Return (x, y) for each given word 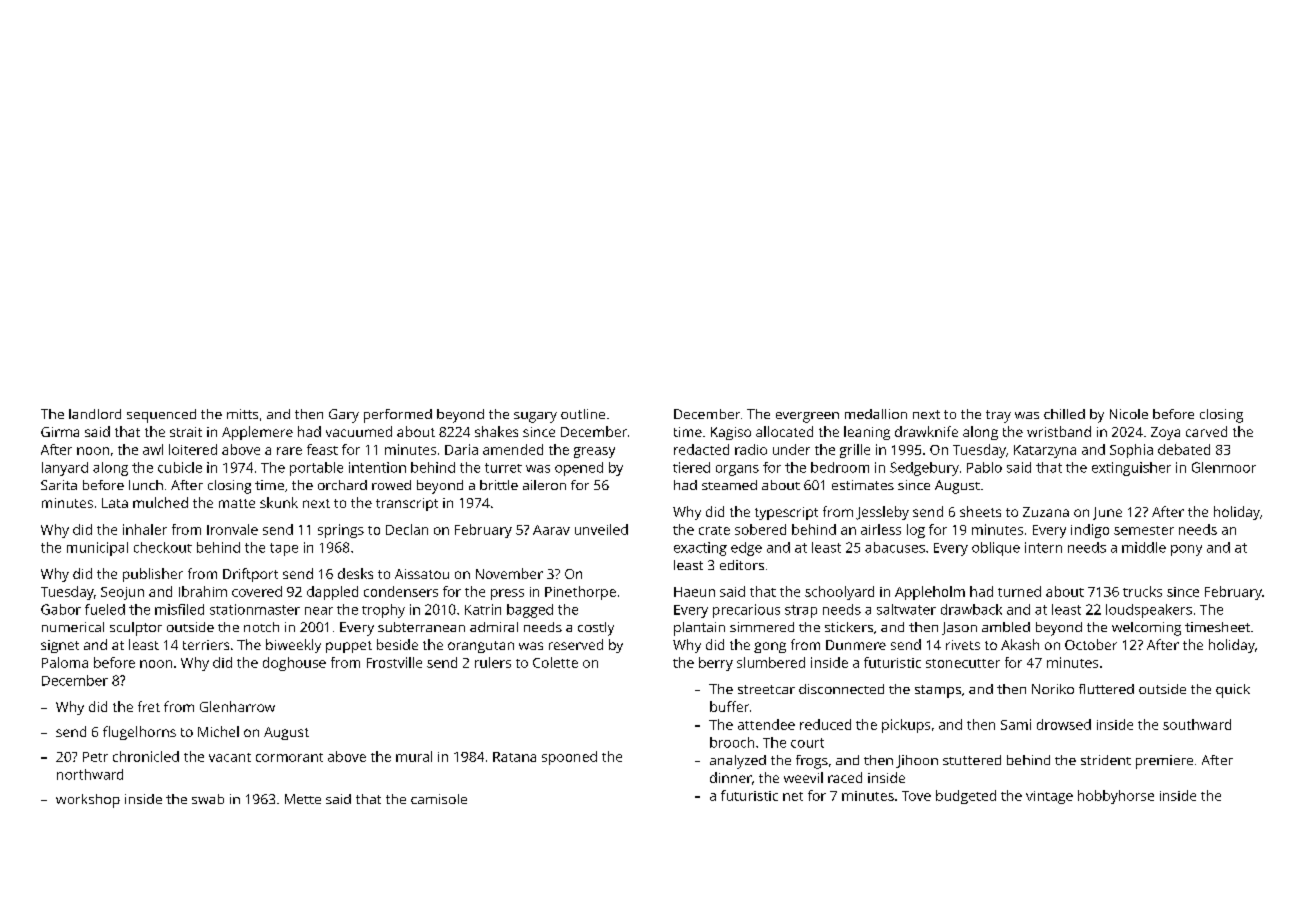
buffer (729, 706)
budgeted (966, 797)
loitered (193, 449)
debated (1184, 449)
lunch (146, 485)
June (1107, 513)
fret (149, 706)
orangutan (481, 647)
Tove (916, 796)
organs (737, 470)
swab (208, 799)
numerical (73, 627)
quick (1233, 691)
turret (503, 468)
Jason (959, 628)
